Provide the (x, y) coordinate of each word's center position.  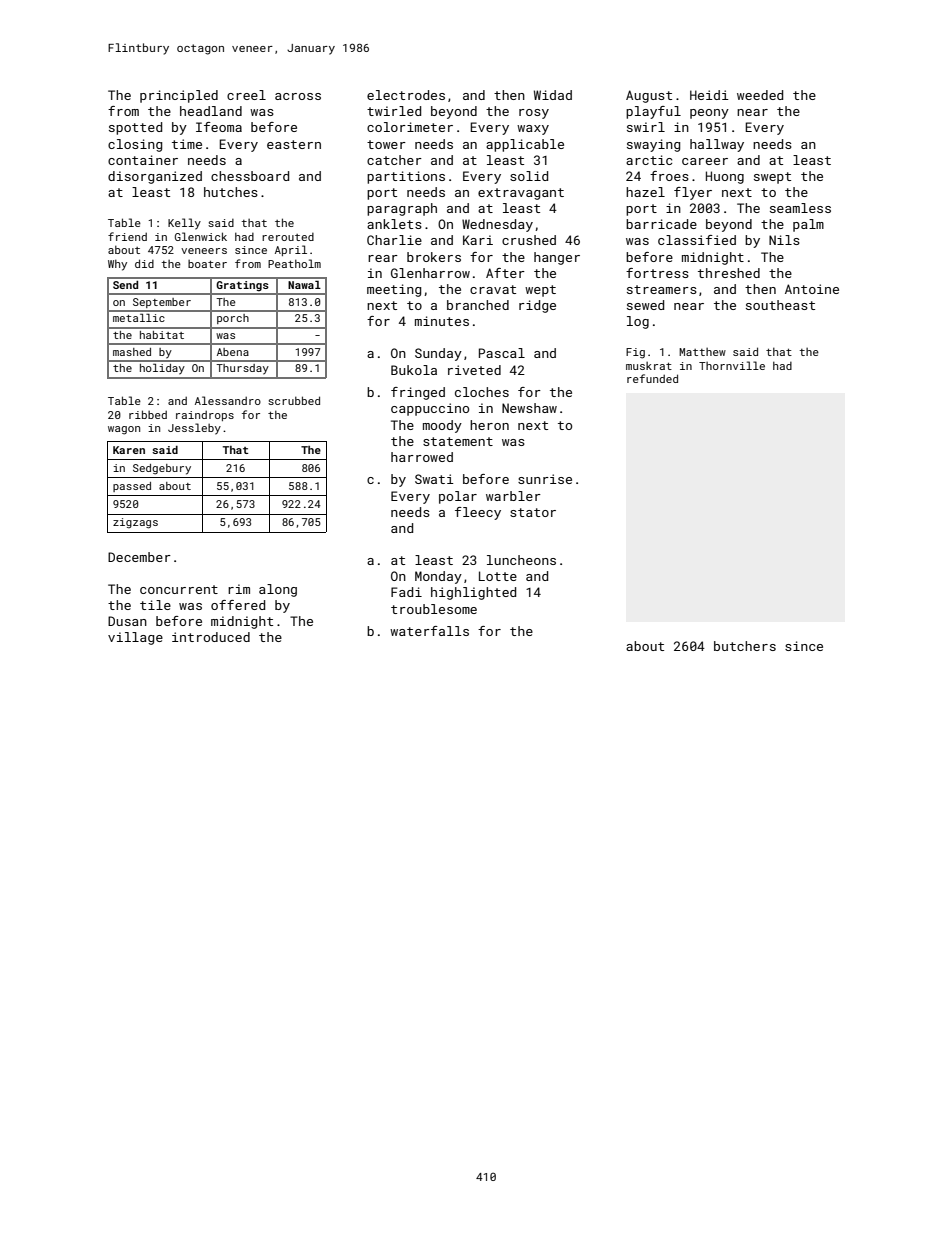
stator (533, 512)
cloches (482, 392)
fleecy (478, 513)
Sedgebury (162, 469)
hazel (645, 192)
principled (179, 96)
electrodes (406, 95)
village (135, 638)
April (291, 250)
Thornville (732, 365)
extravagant (521, 194)
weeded (760, 95)
